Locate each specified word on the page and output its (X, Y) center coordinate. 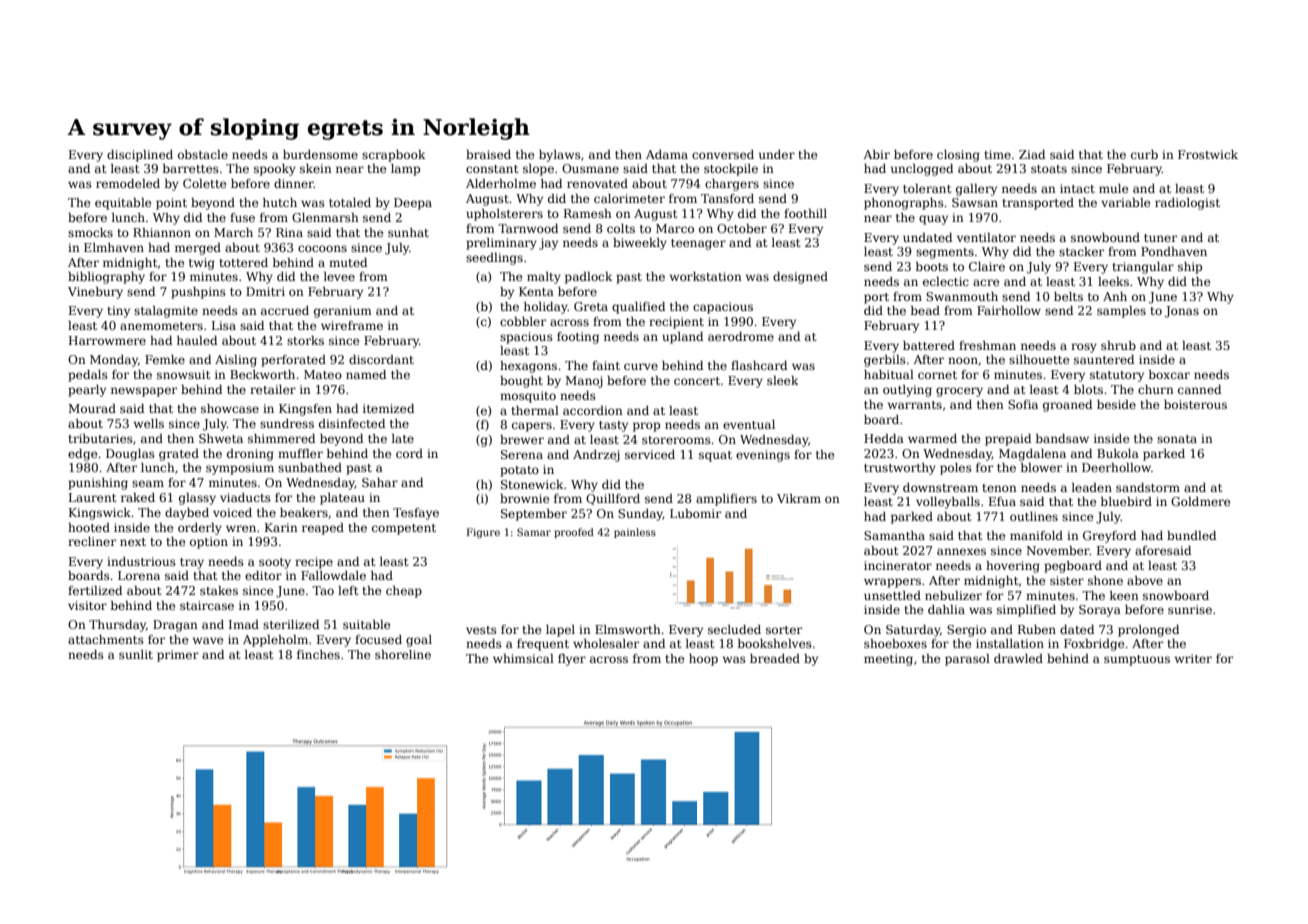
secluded (734, 629)
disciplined (140, 156)
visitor (87, 605)
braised (488, 154)
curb (1144, 154)
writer (1193, 658)
